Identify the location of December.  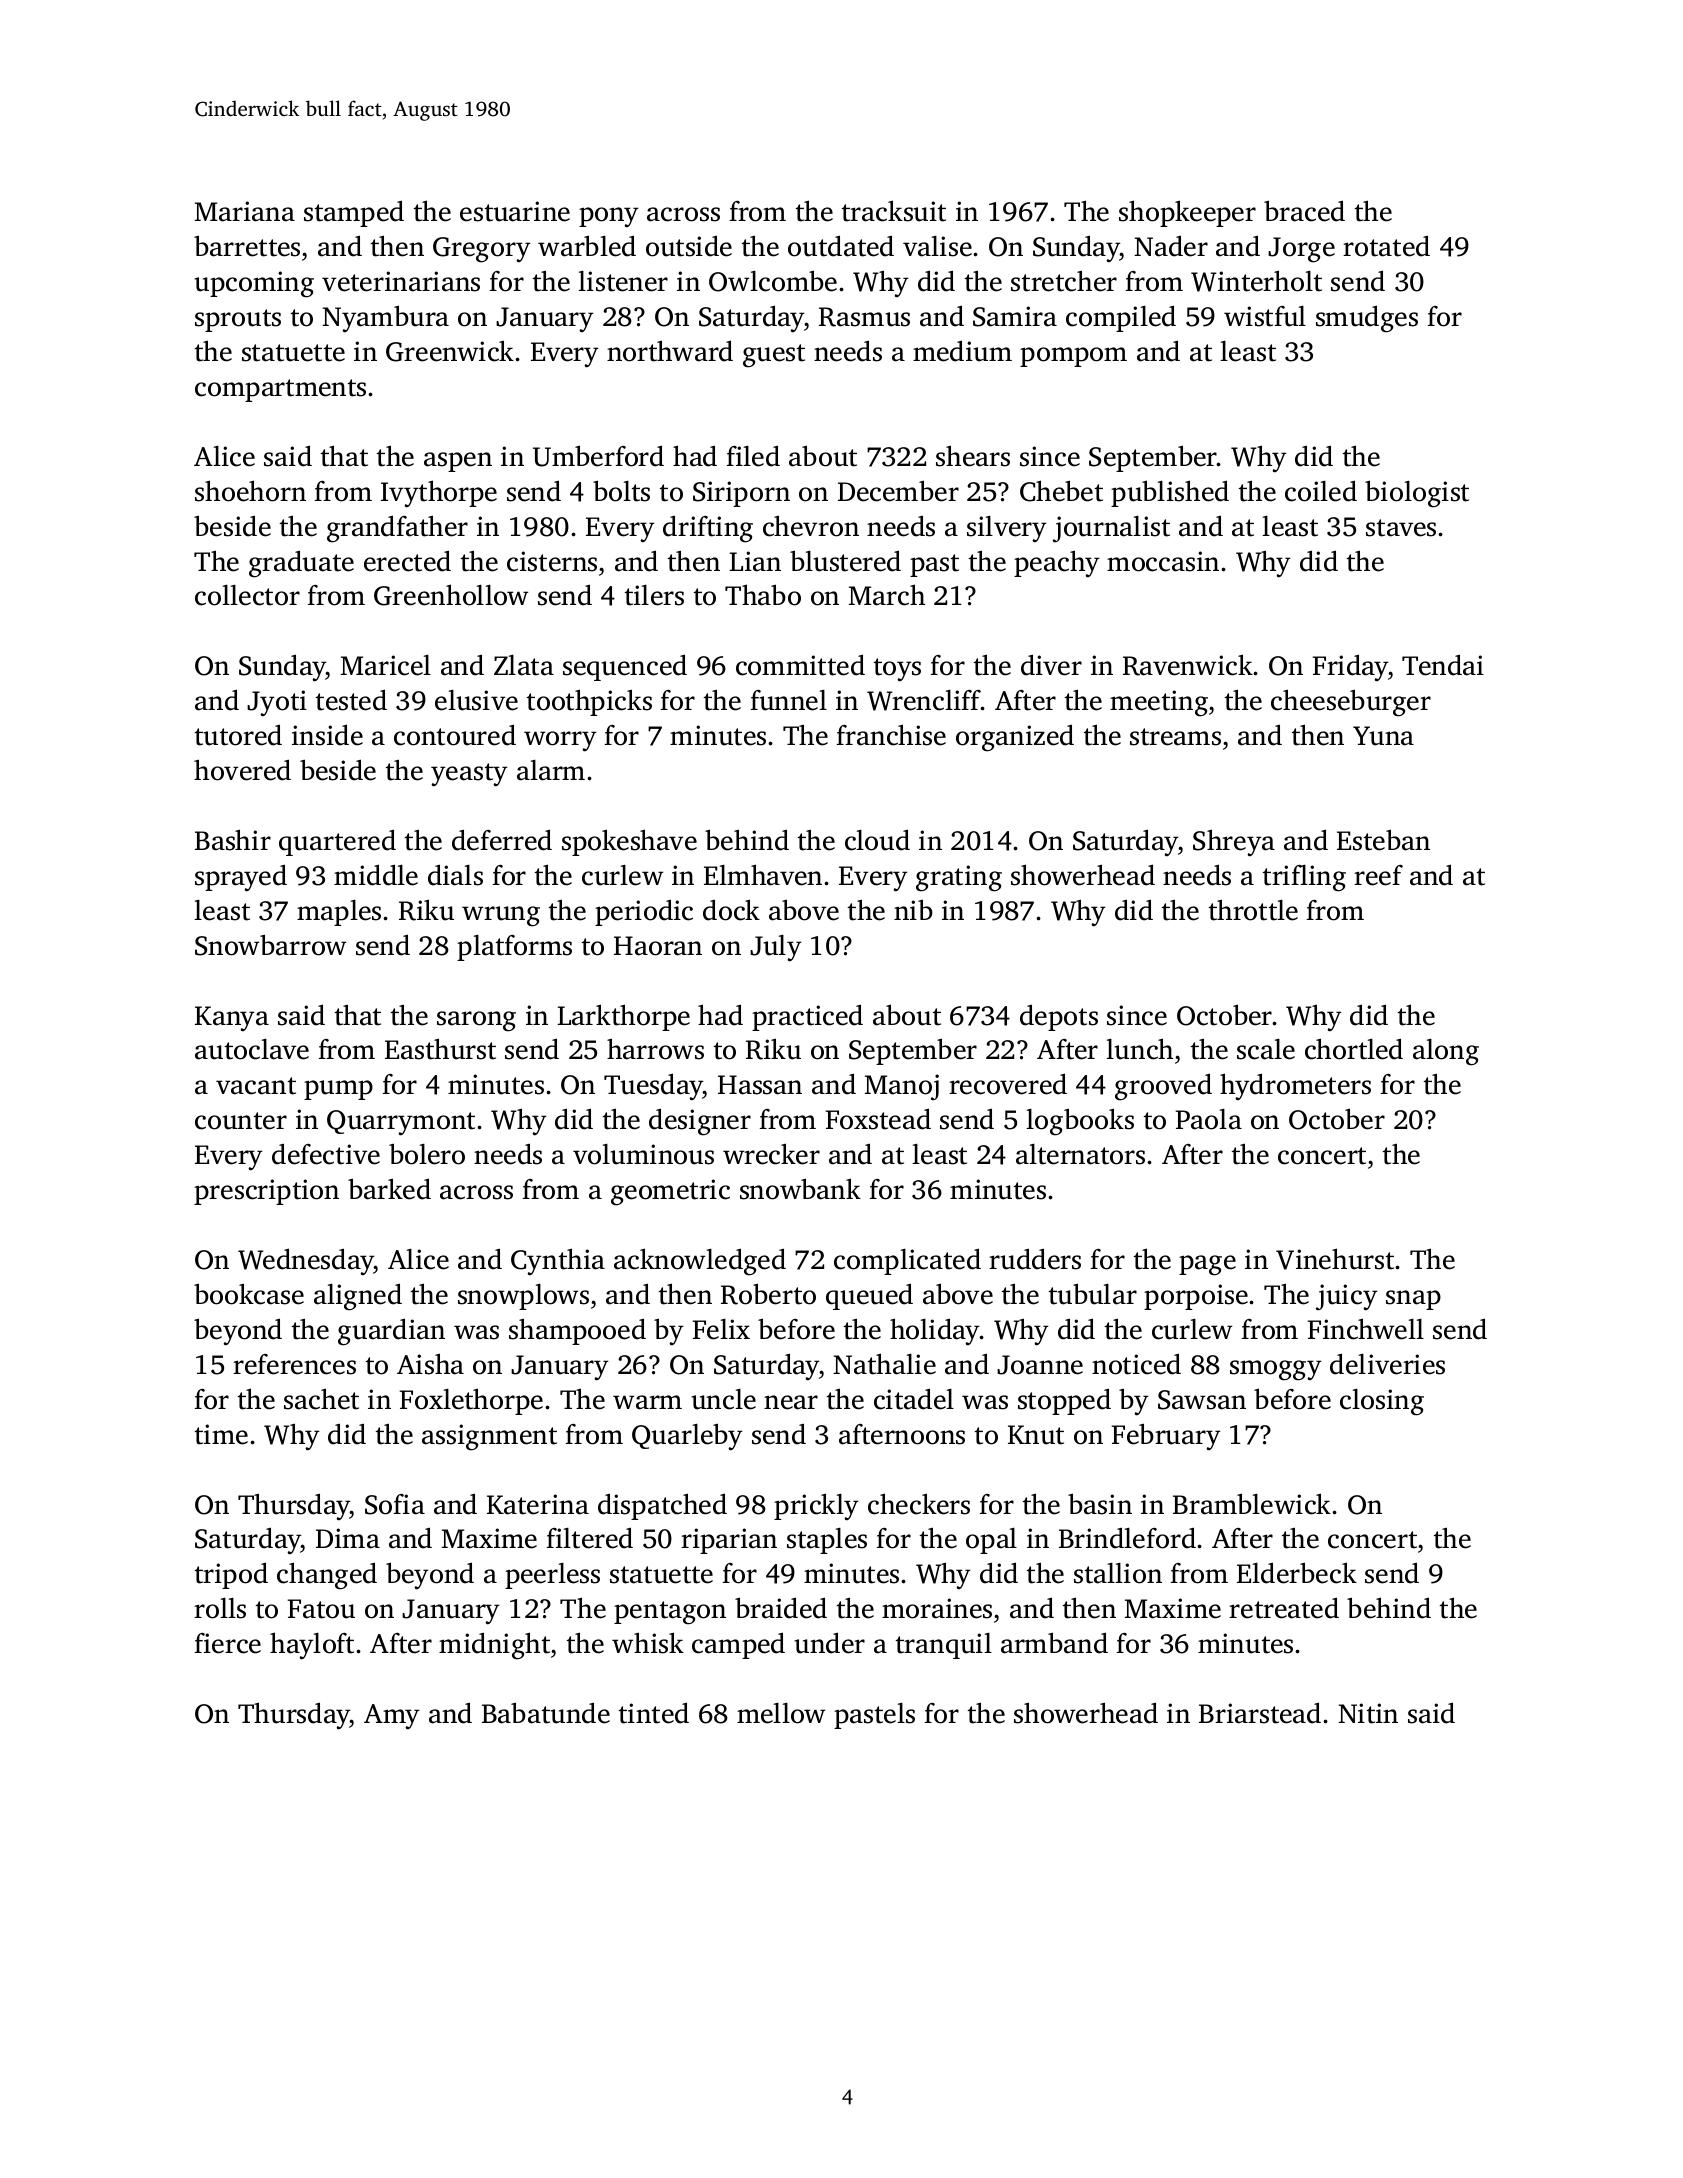
(898, 491).
